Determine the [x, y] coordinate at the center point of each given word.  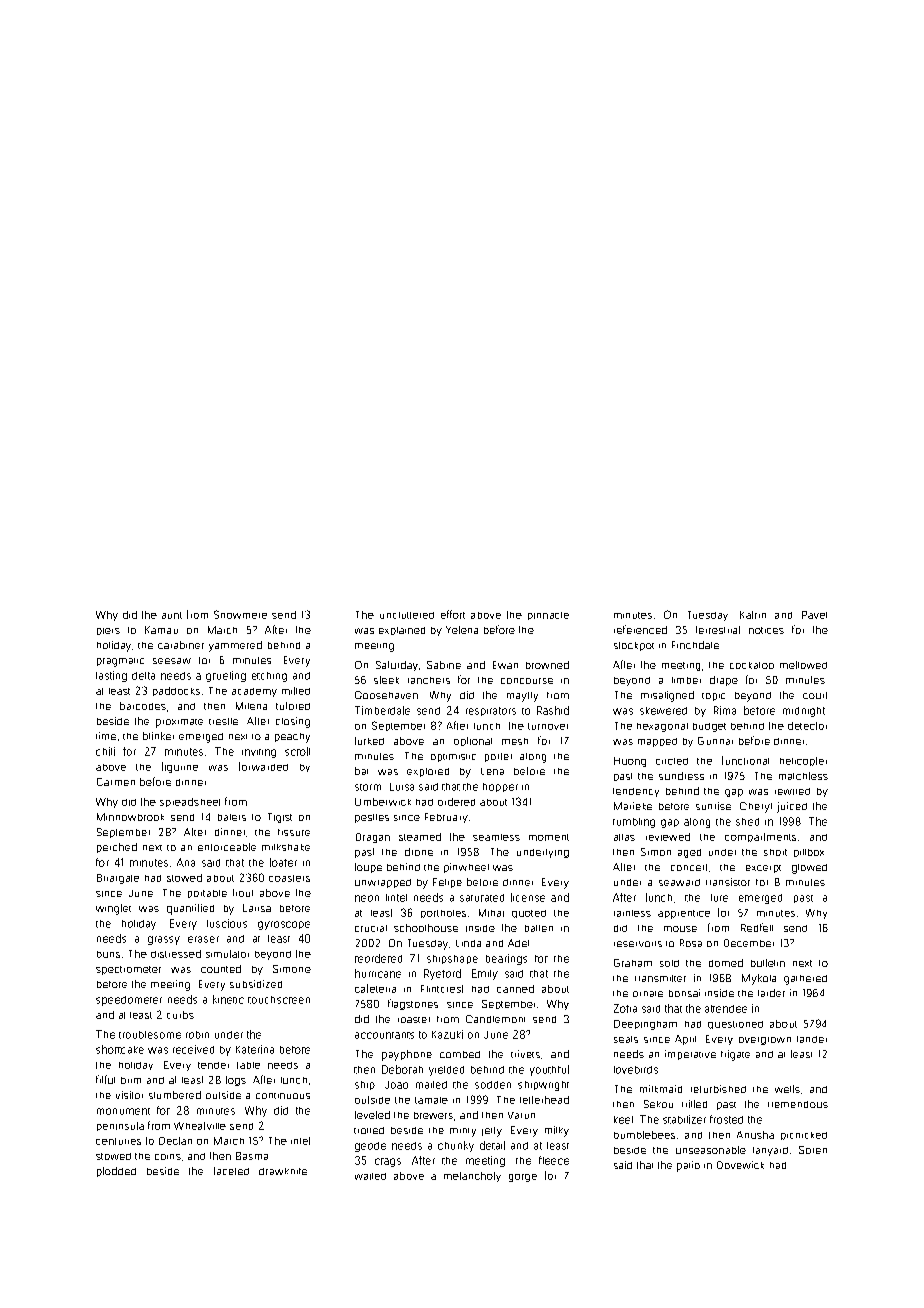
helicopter [803, 761]
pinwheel [466, 868]
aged [689, 853]
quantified [190, 909]
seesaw [172, 661]
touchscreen [279, 1000]
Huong [630, 762]
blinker [158, 736]
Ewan [505, 665]
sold [669, 963]
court [815, 695]
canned [515, 989]
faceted [231, 1171]
